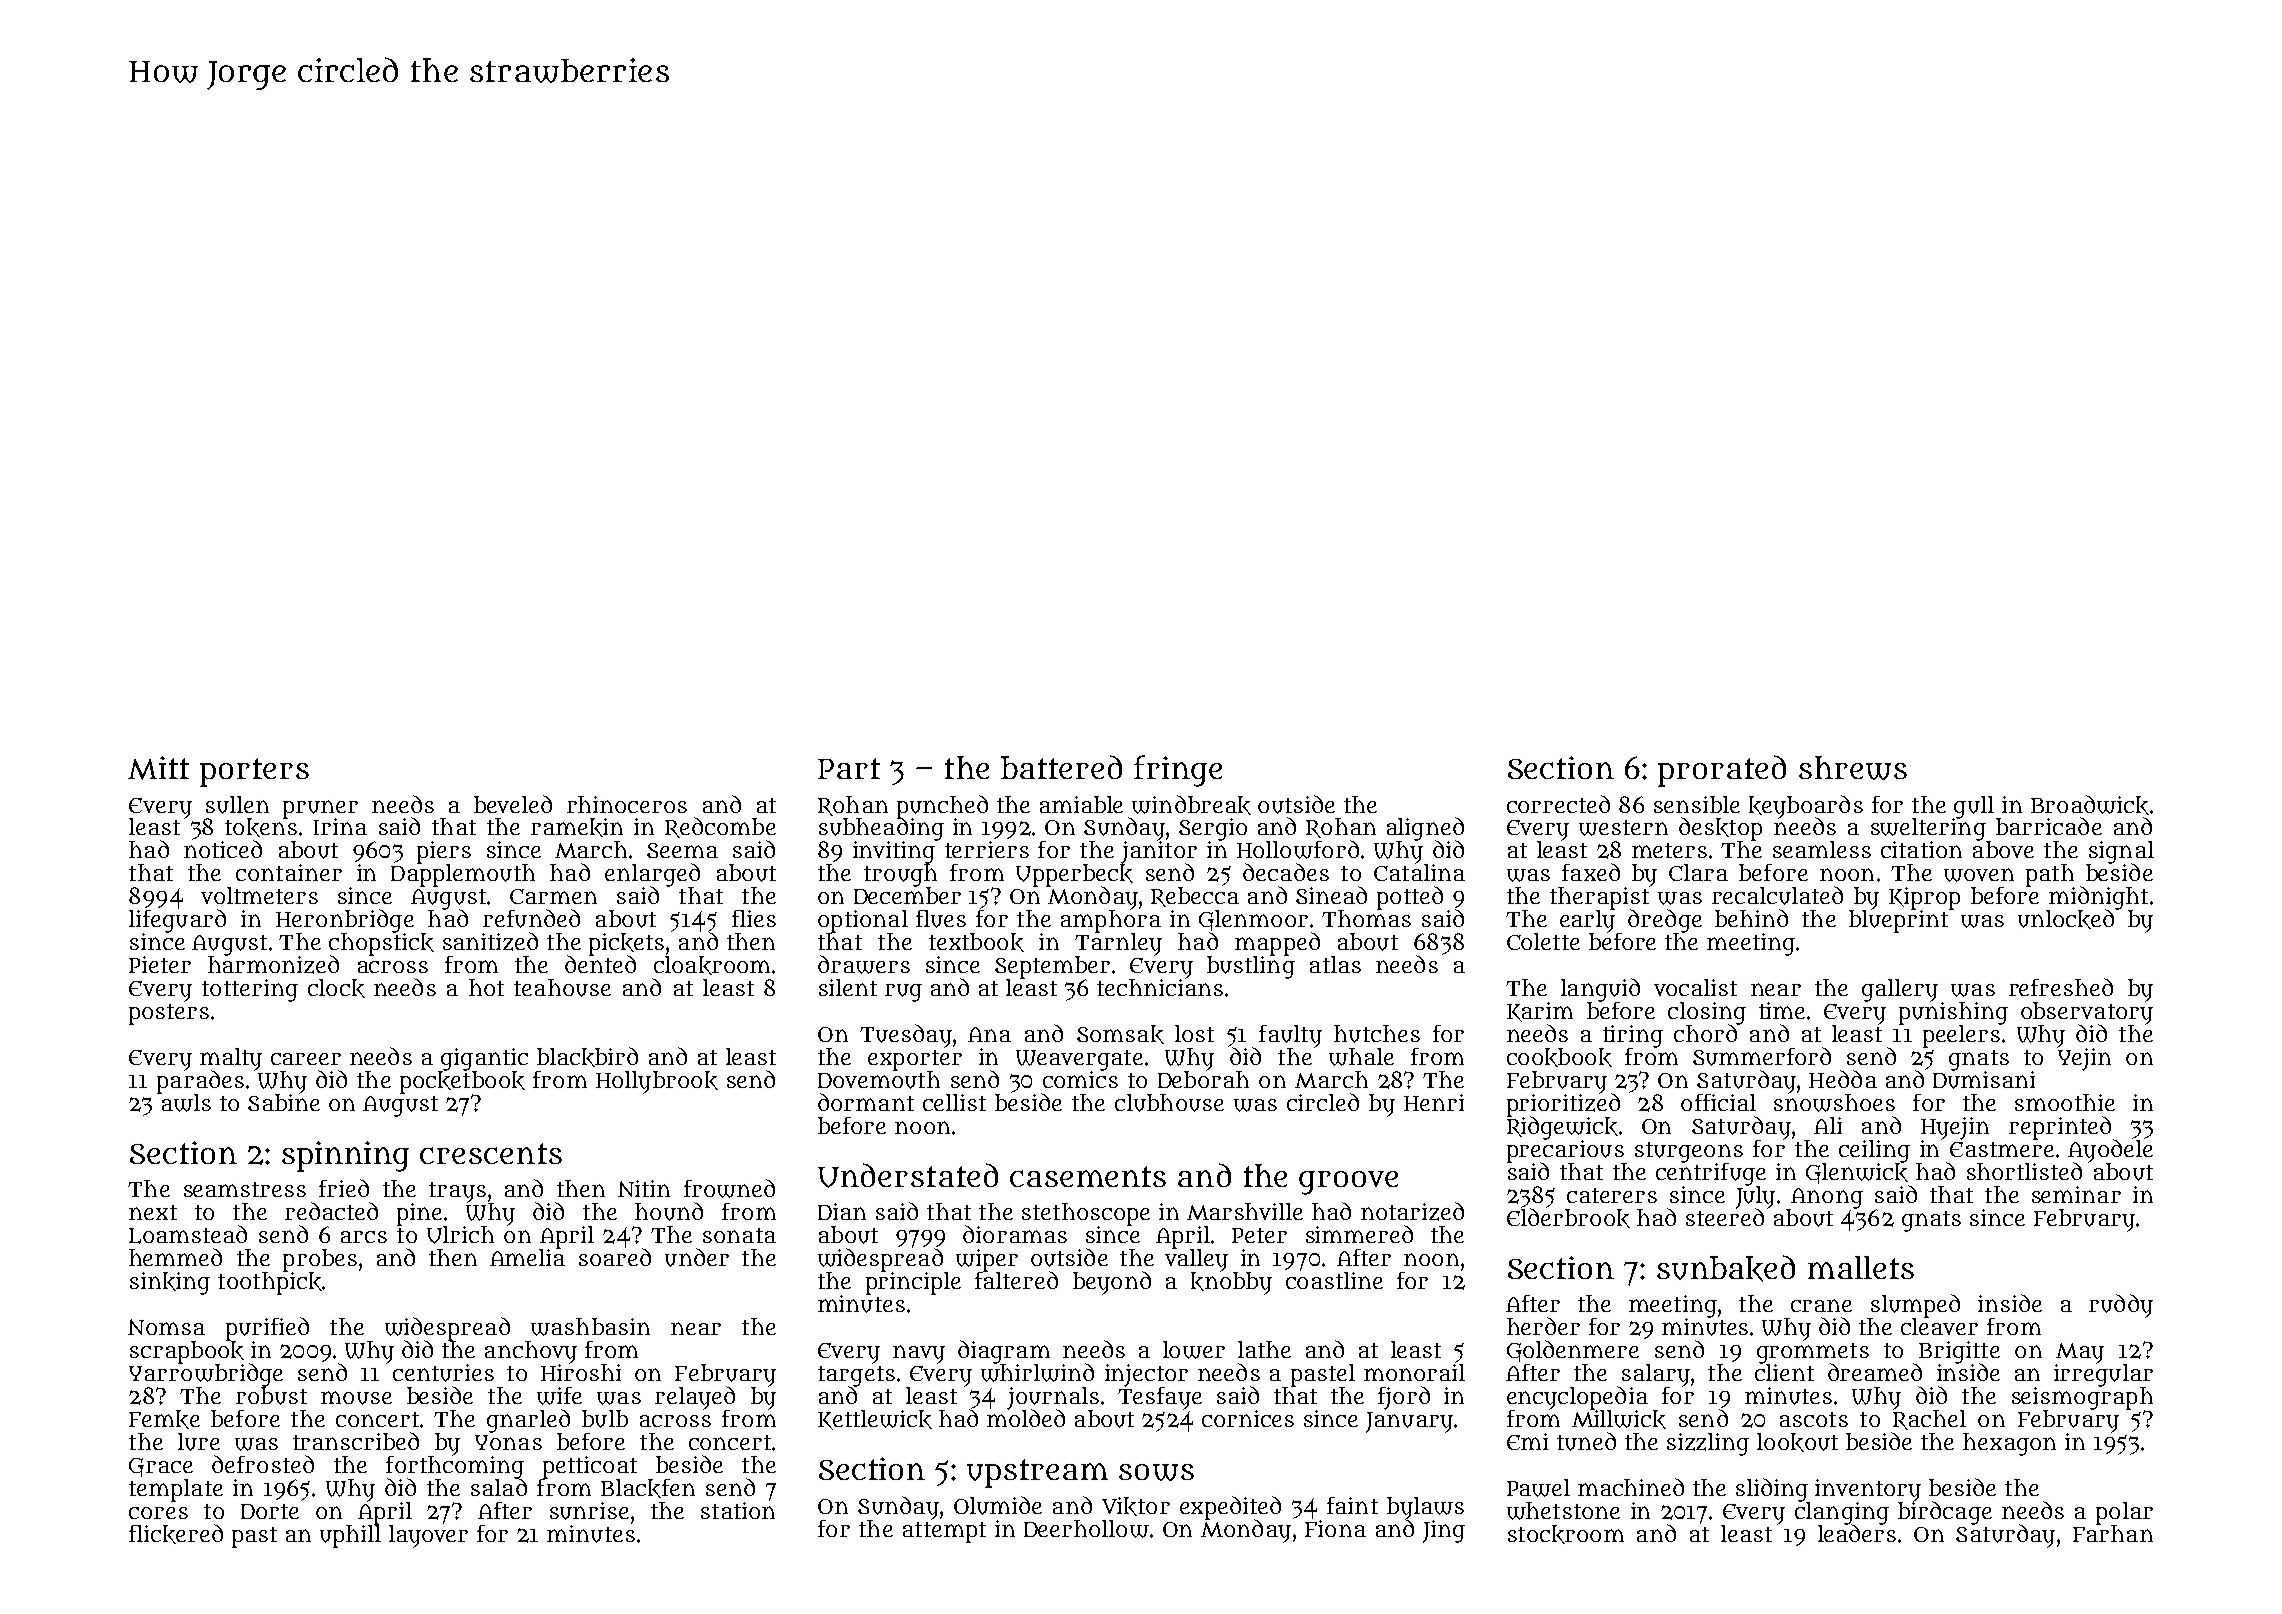 This document has width=2282, height=1614. What do you see at coordinates (169, 1014) in the document?
I see `posters` at bounding box center [169, 1014].
